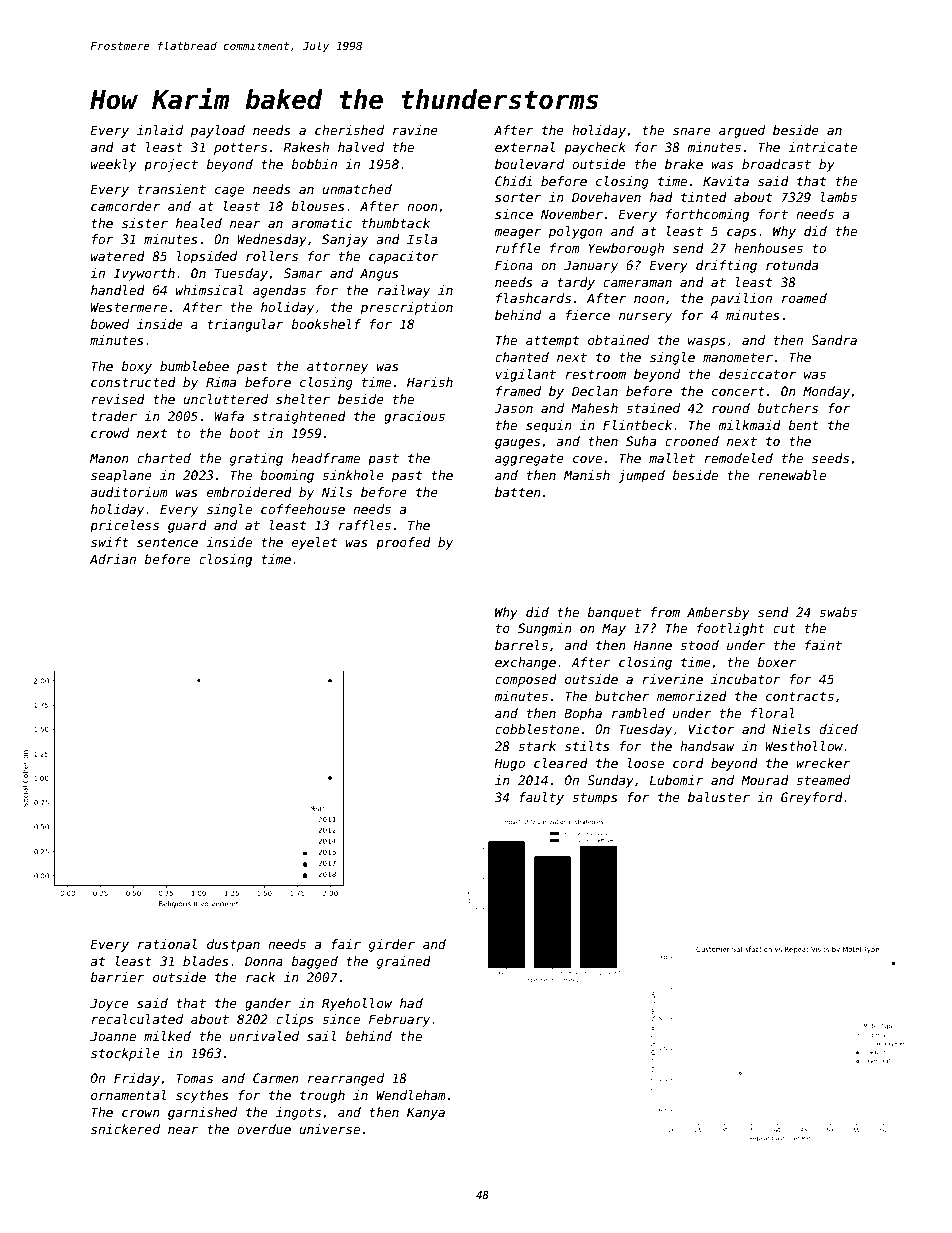 Image resolution: width=952 pixels, height=1233 pixels. Describe the element at coordinates (792, 265) in the screenshot. I see `rotunda` at that location.
